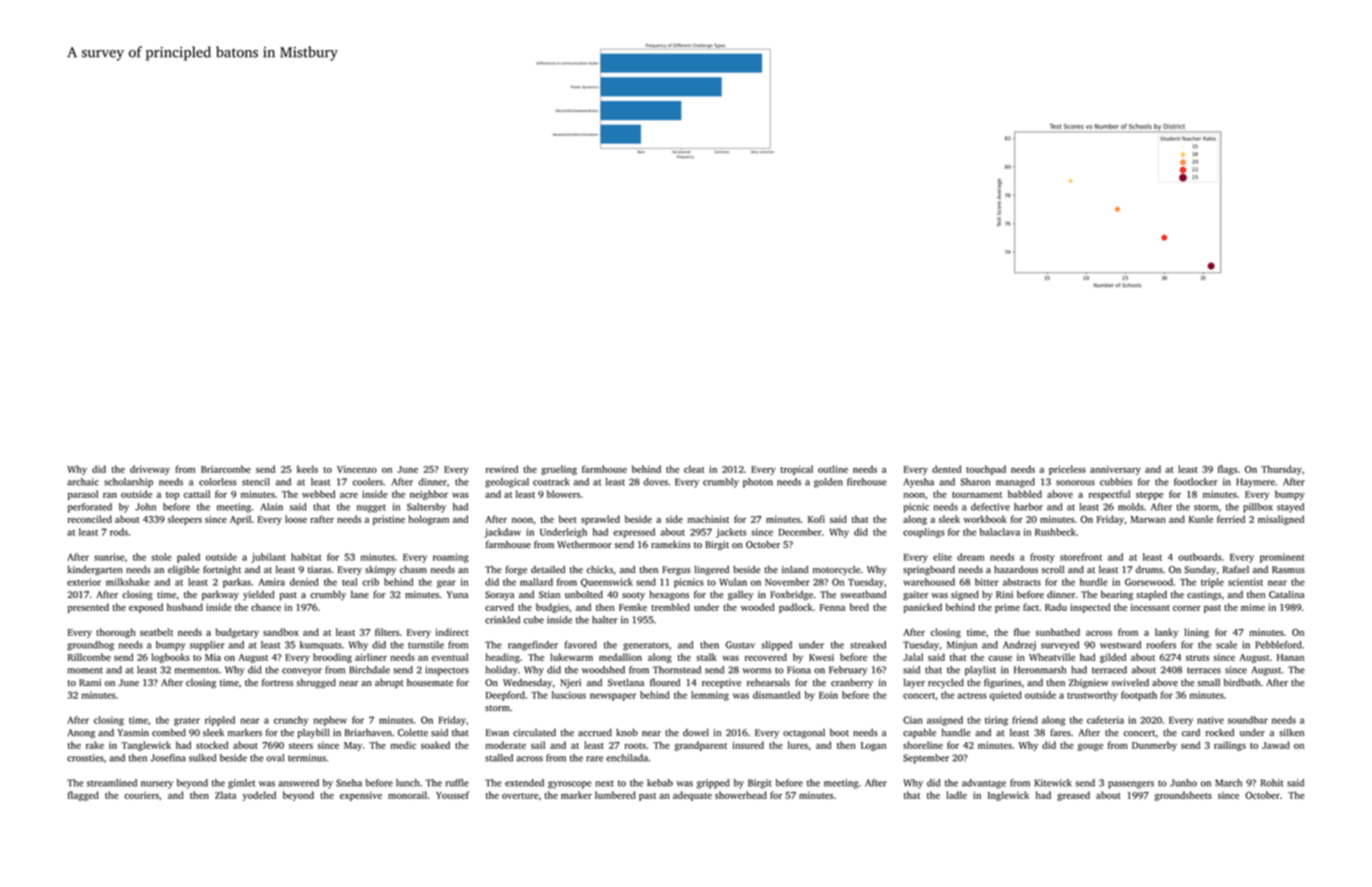 The height and width of the document is (887, 1372). Describe the element at coordinates (1067, 470) in the document. I see `priceless` at that location.
